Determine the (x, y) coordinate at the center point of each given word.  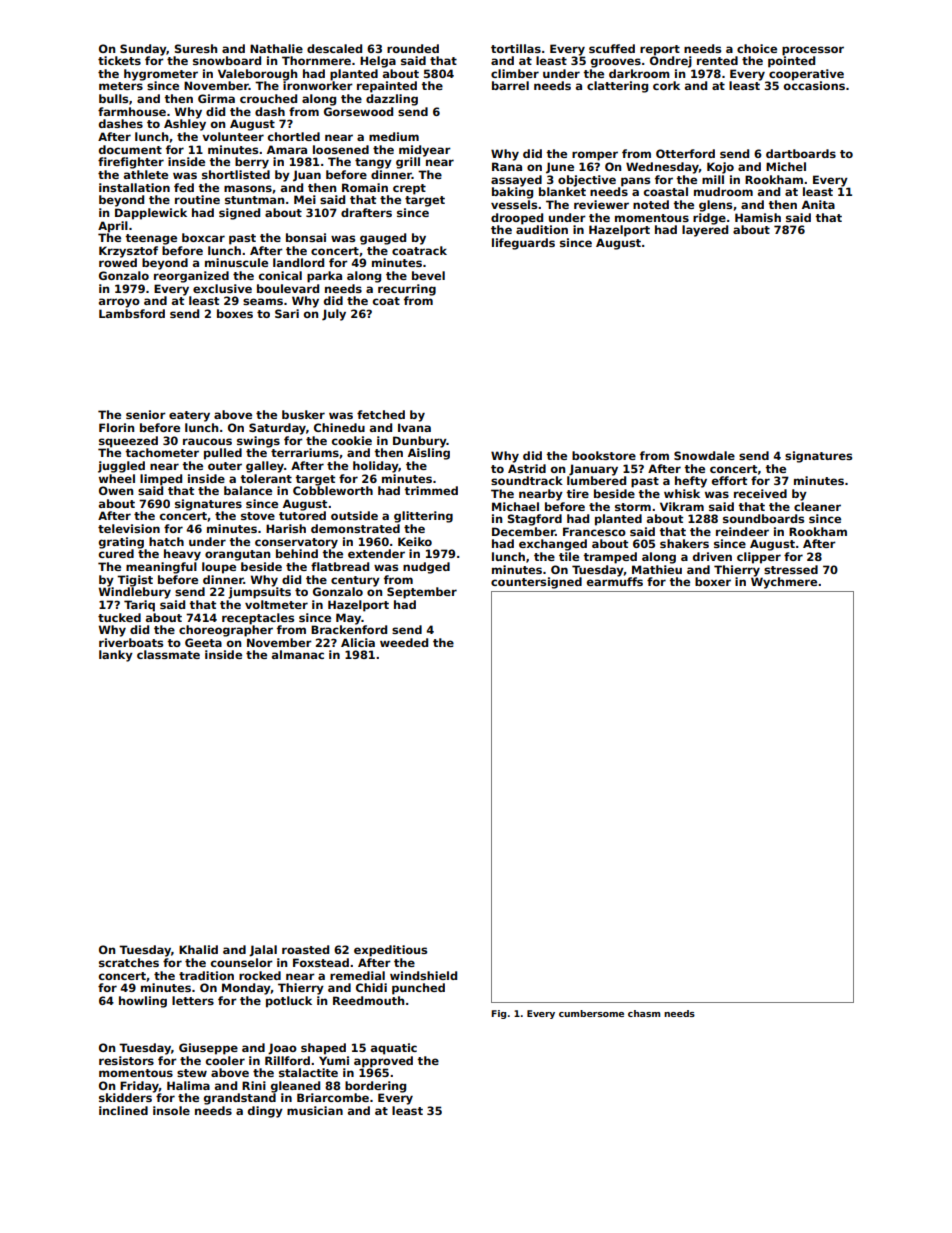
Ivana (414, 427)
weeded (404, 642)
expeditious (390, 951)
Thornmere (316, 60)
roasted (305, 949)
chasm (644, 1013)
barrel (510, 85)
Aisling (429, 454)
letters (193, 1000)
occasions (814, 85)
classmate (168, 654)
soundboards (763, 518)
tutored (302, 515)
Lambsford (132, 313)
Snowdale (704, 455)
